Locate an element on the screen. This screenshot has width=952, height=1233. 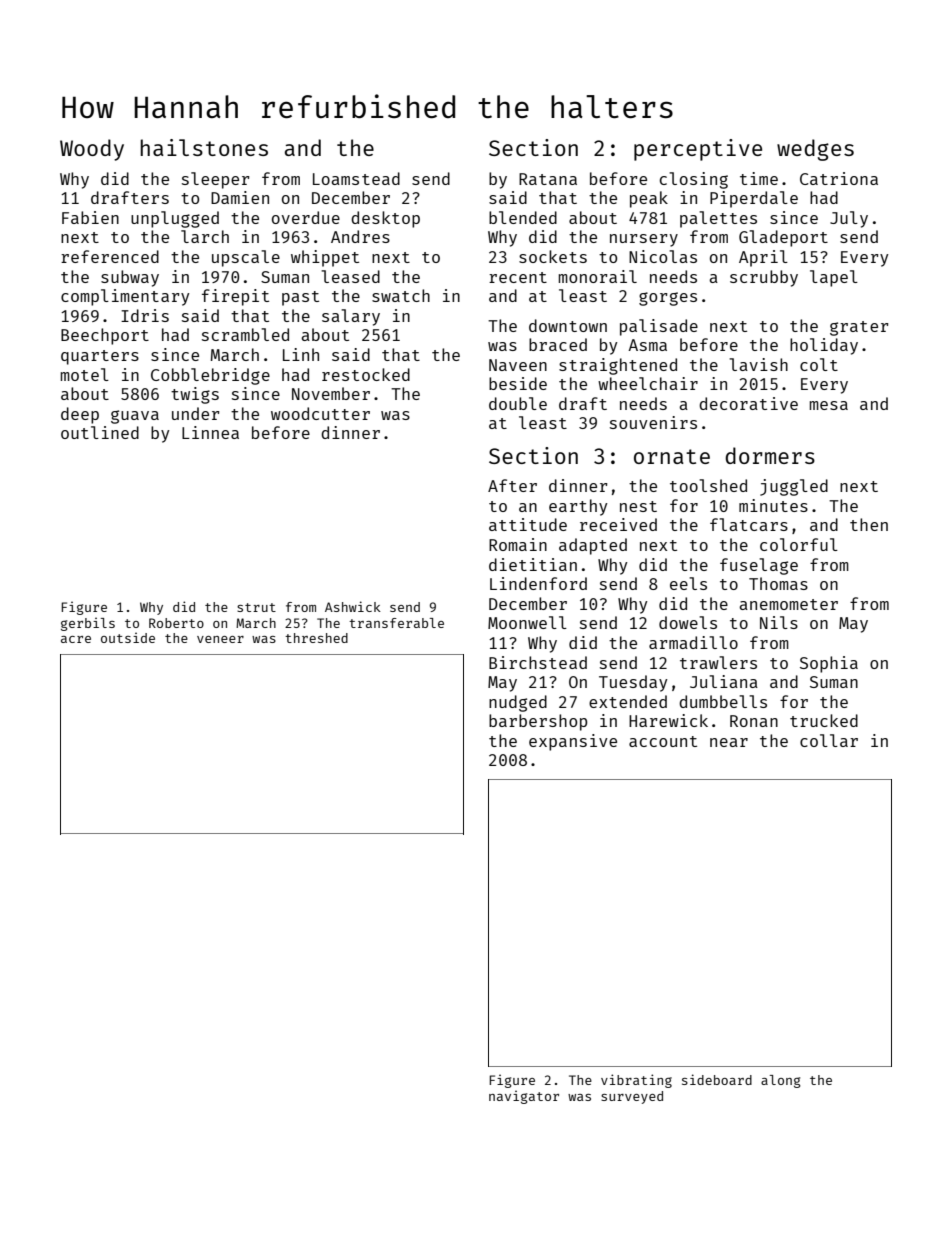
Ratana is located at coordinates (548, 179).
